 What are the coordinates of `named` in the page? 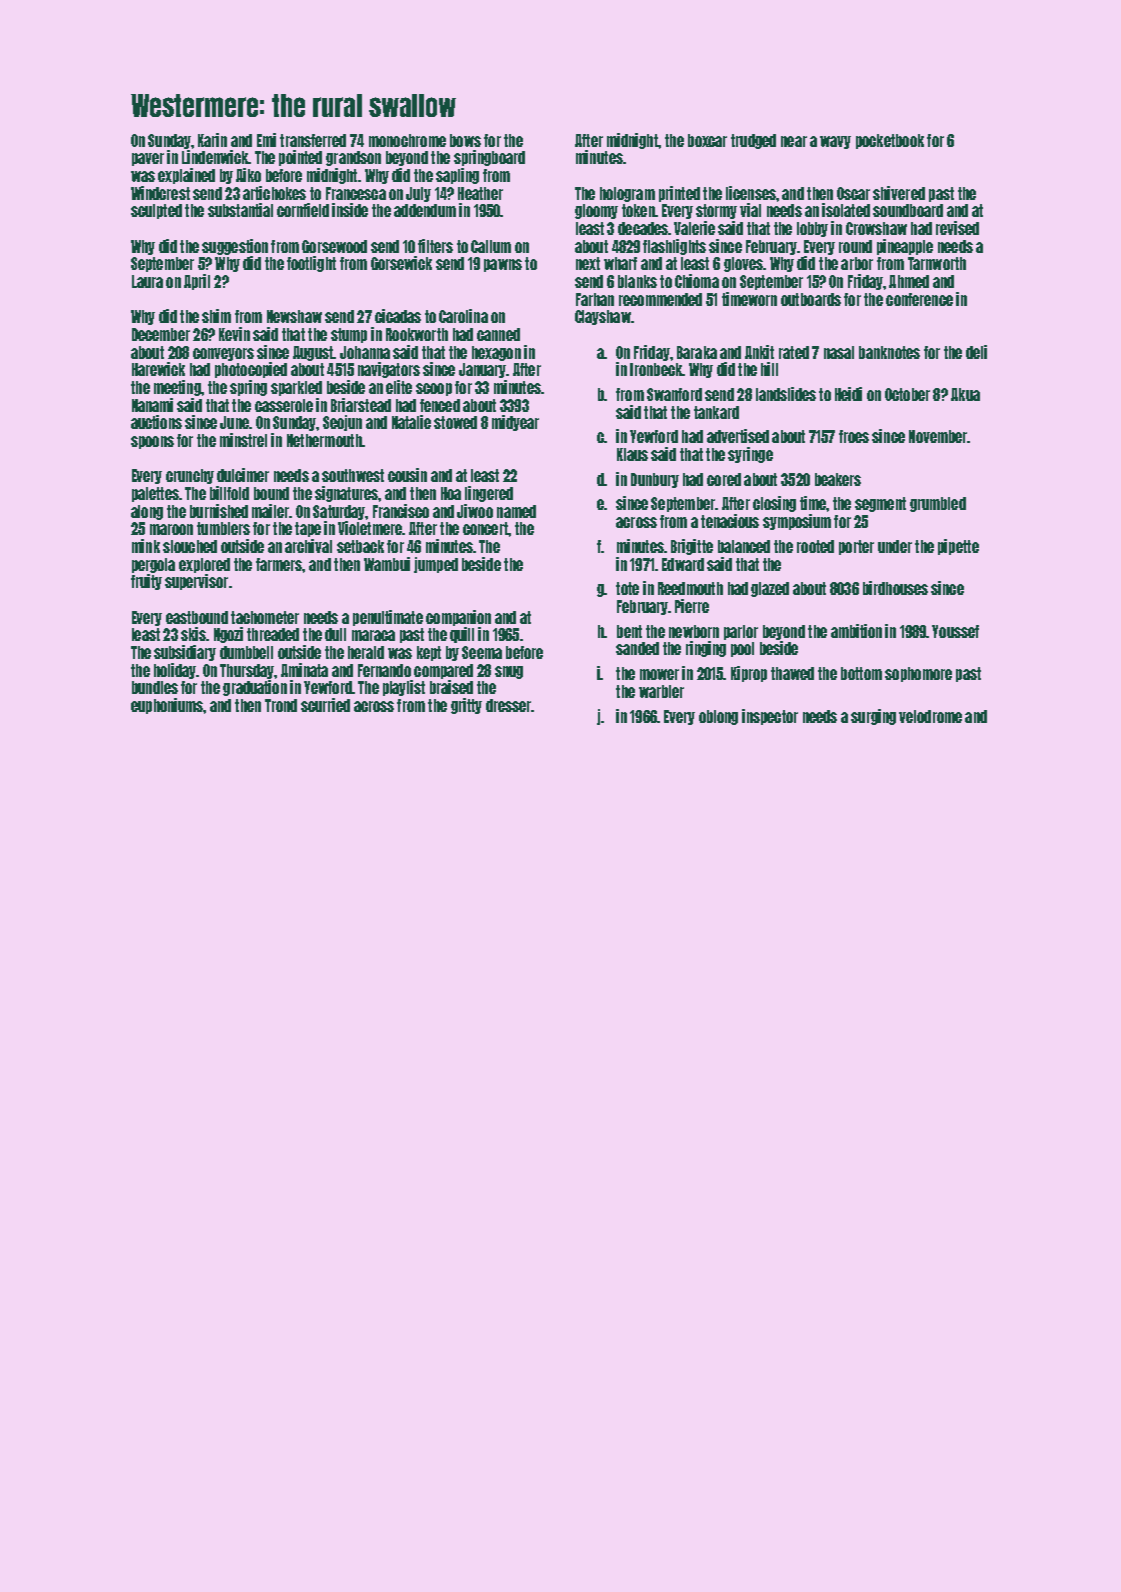 It's located at (516, 511).
